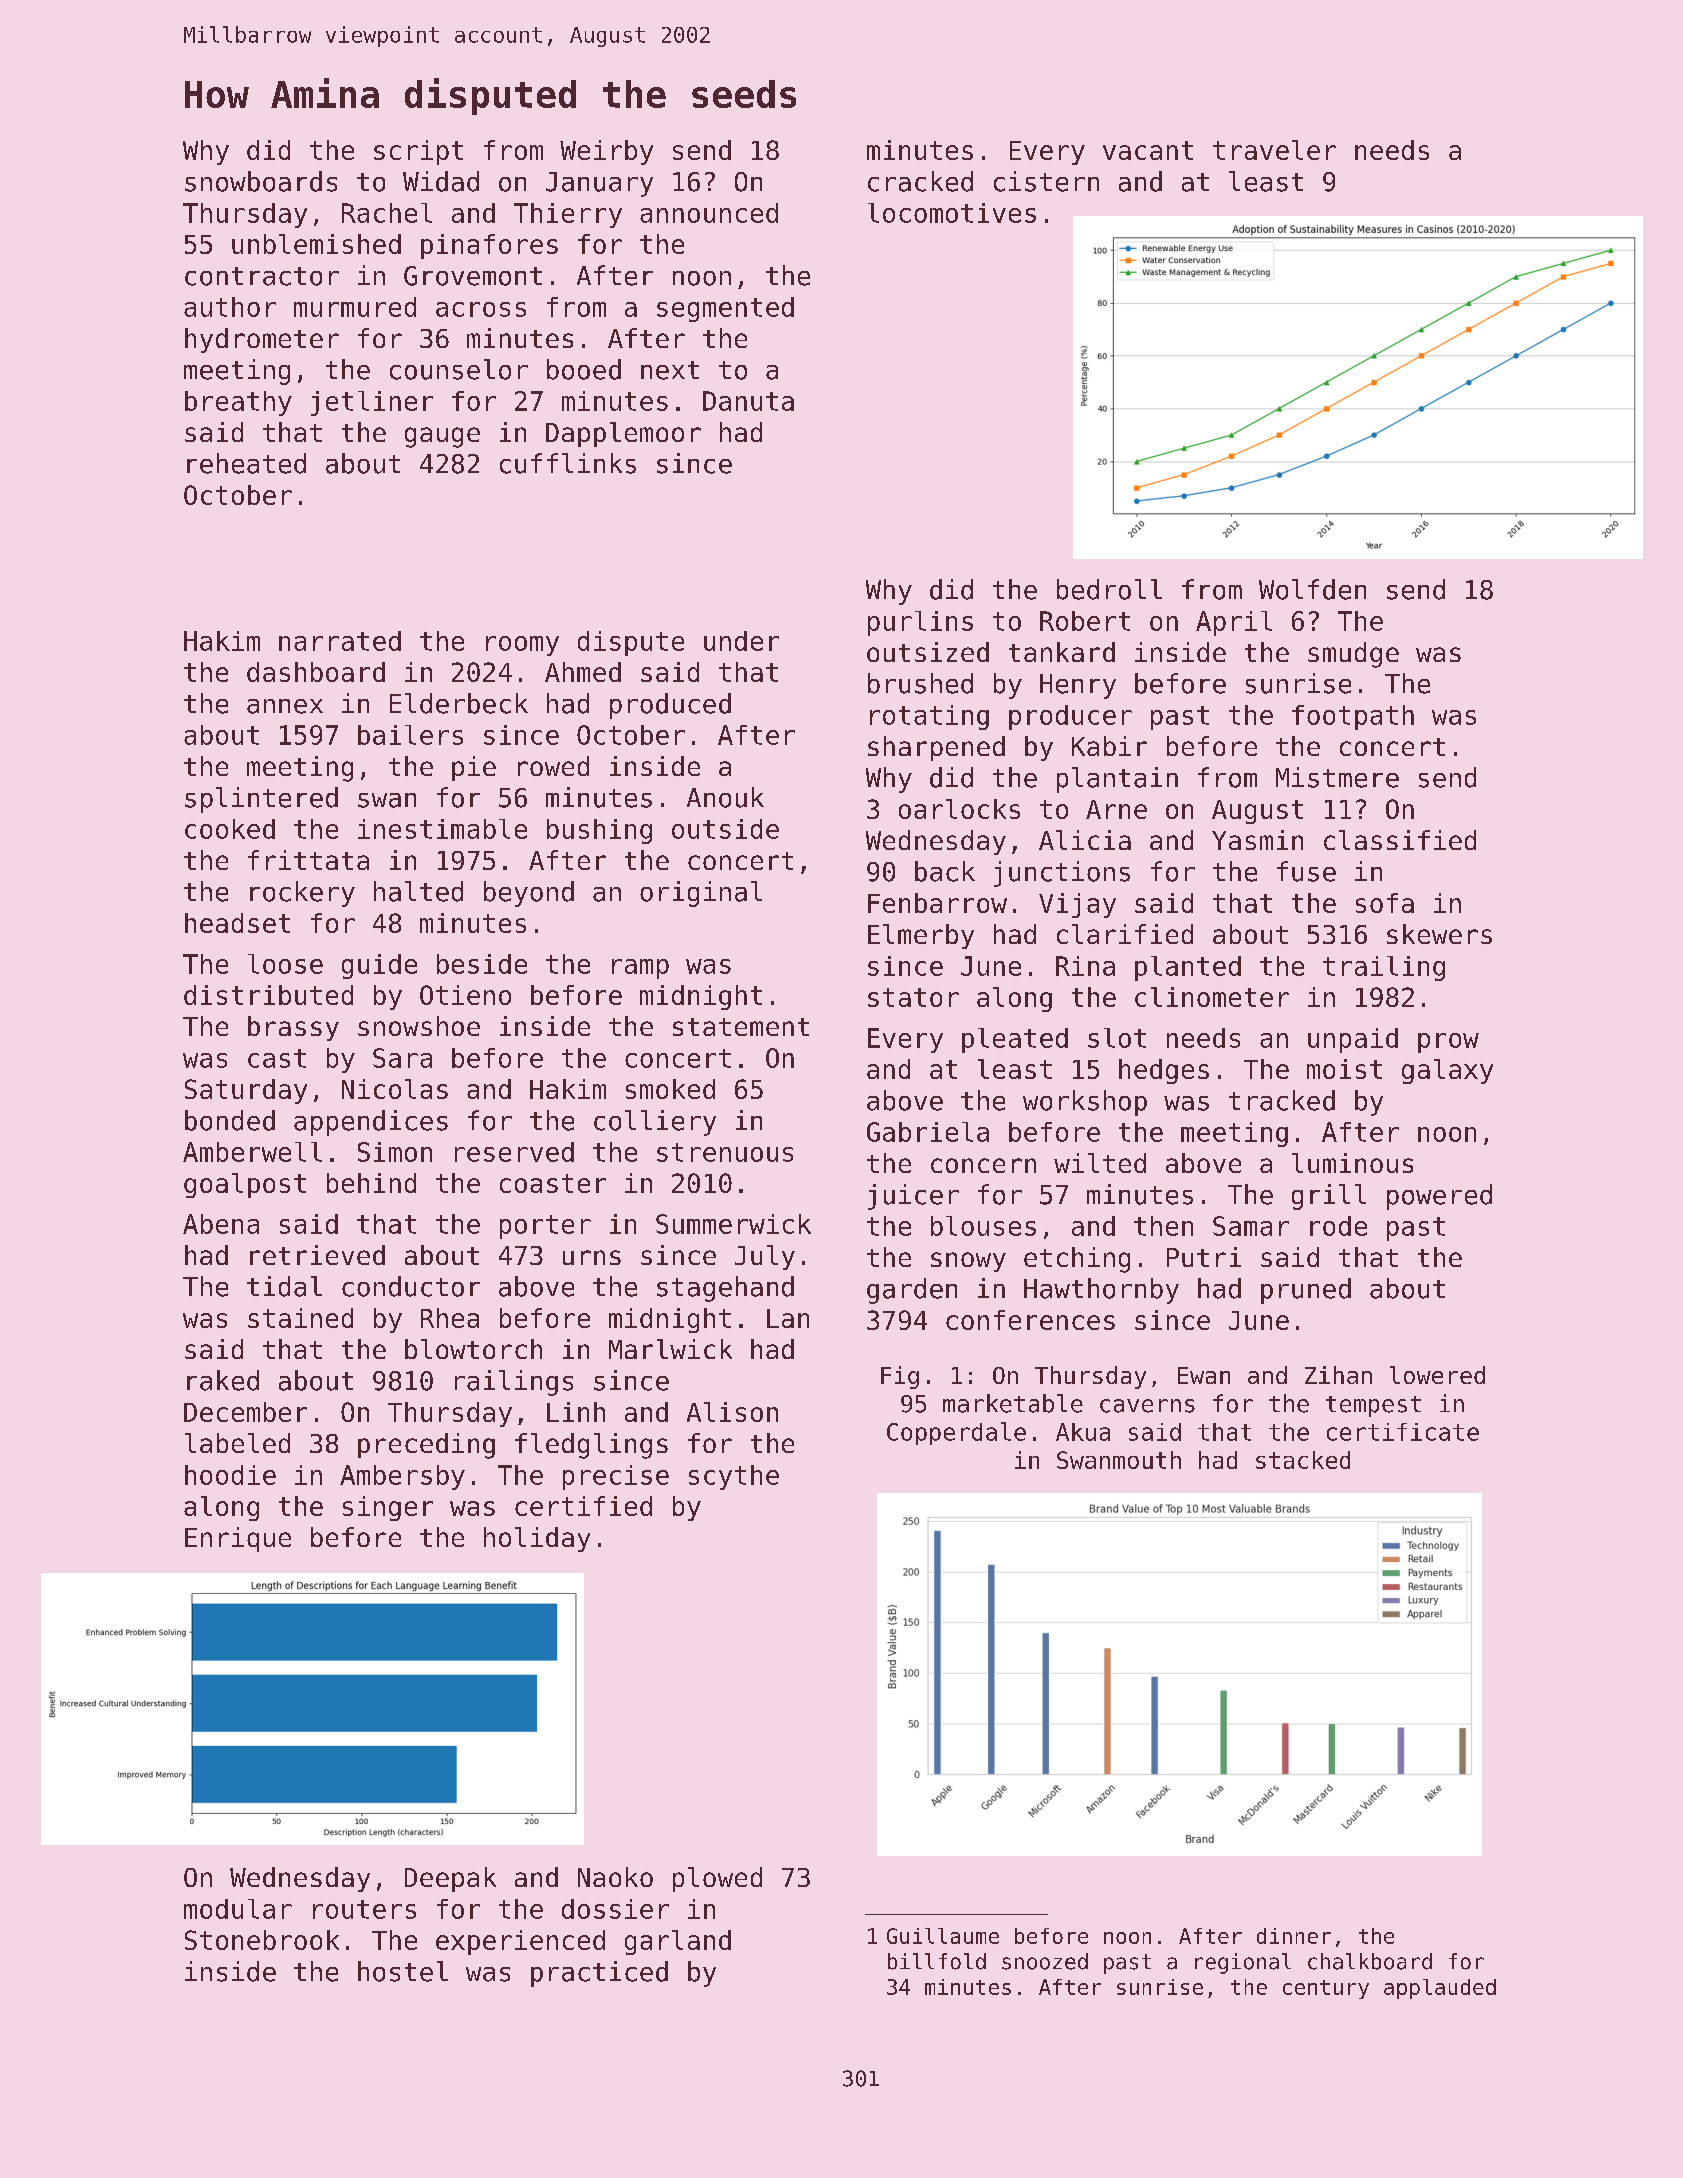 This image has height=2178, width=1683. What do you see at coordinates (529, 894) in the image?
I see `beyond` at bounding box center [529, 894].
